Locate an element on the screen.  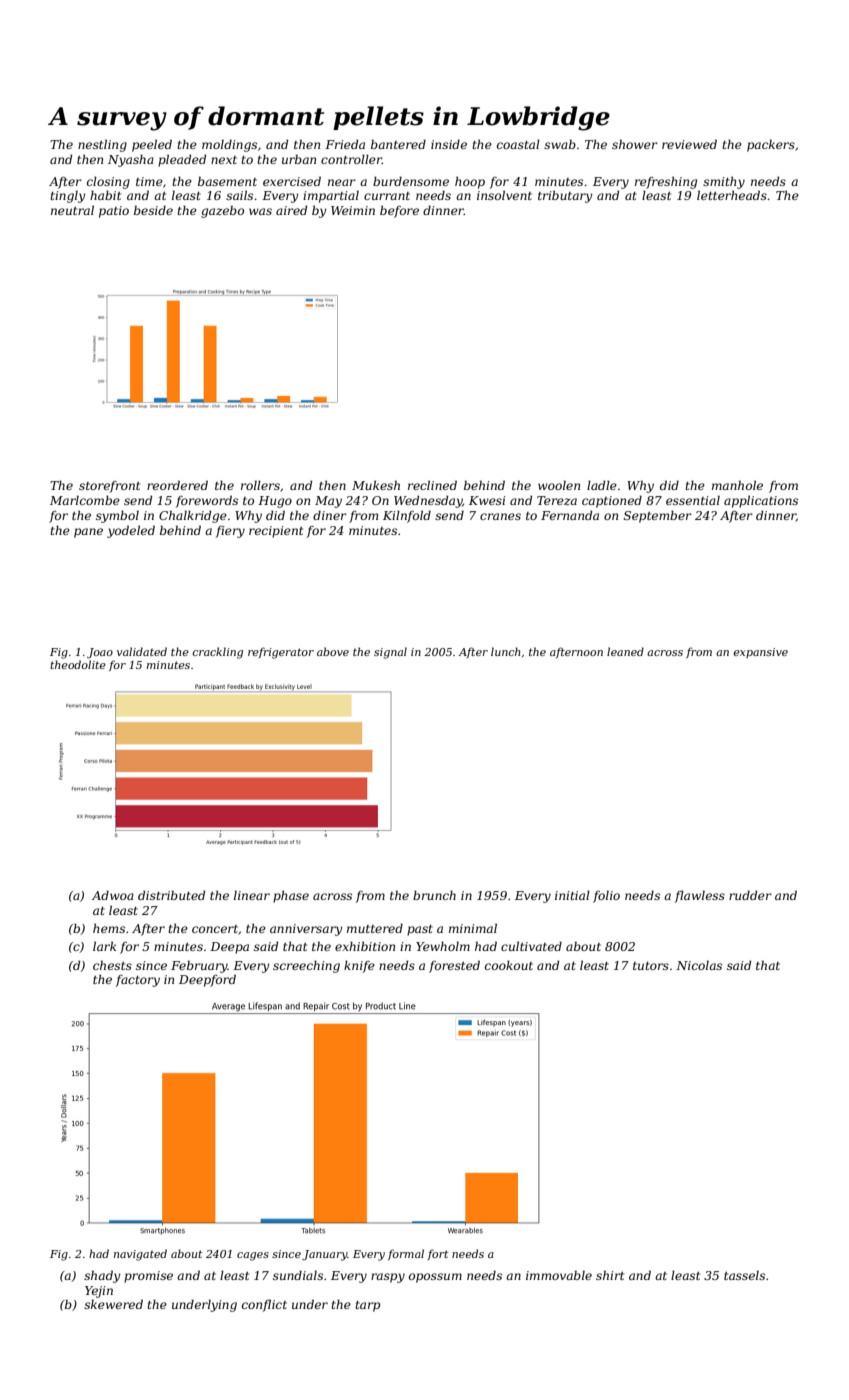
cages is located at coordinates (253, 1256).
